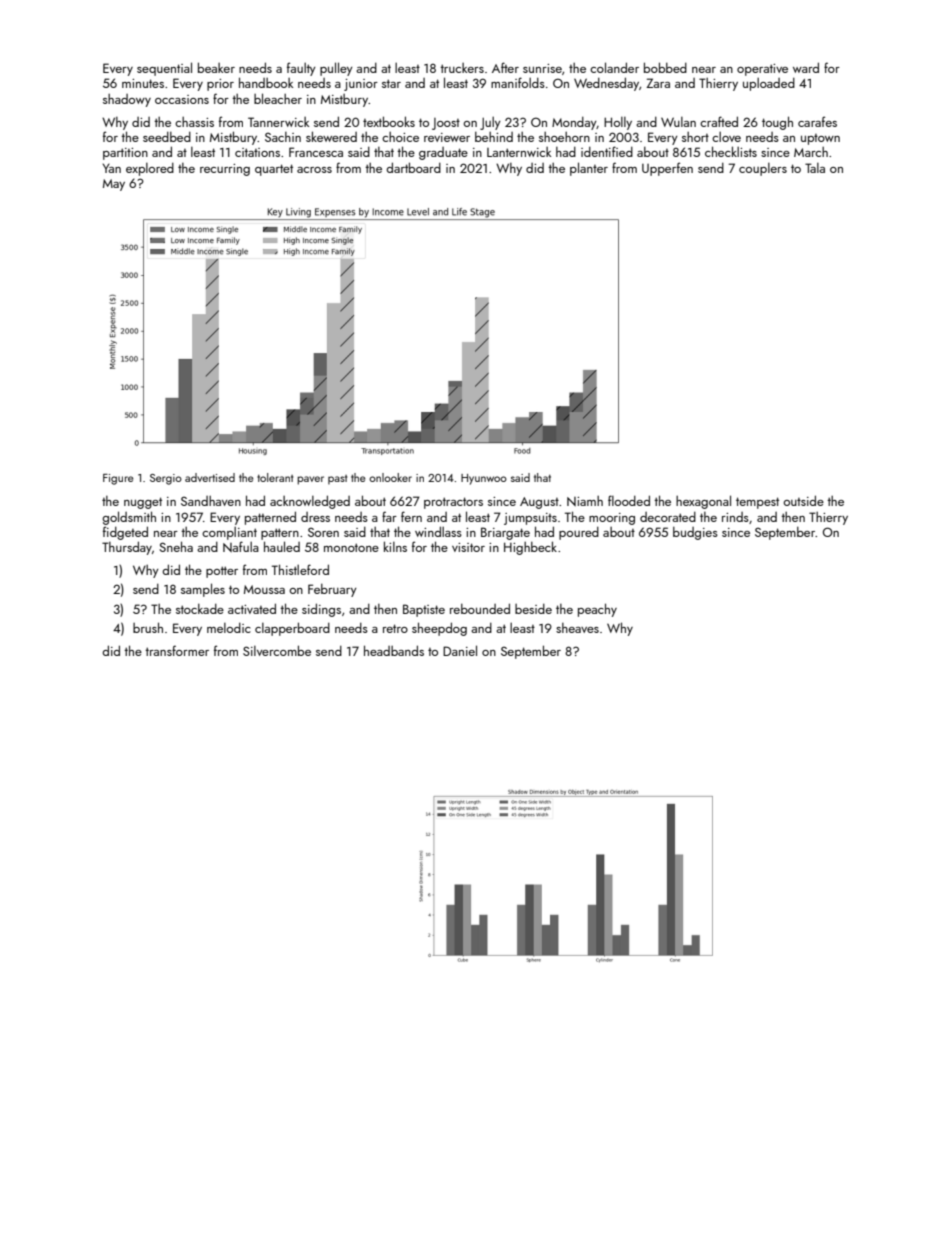 The image size is (952, 1233). I want to click on headbands, so click(394, 650).
